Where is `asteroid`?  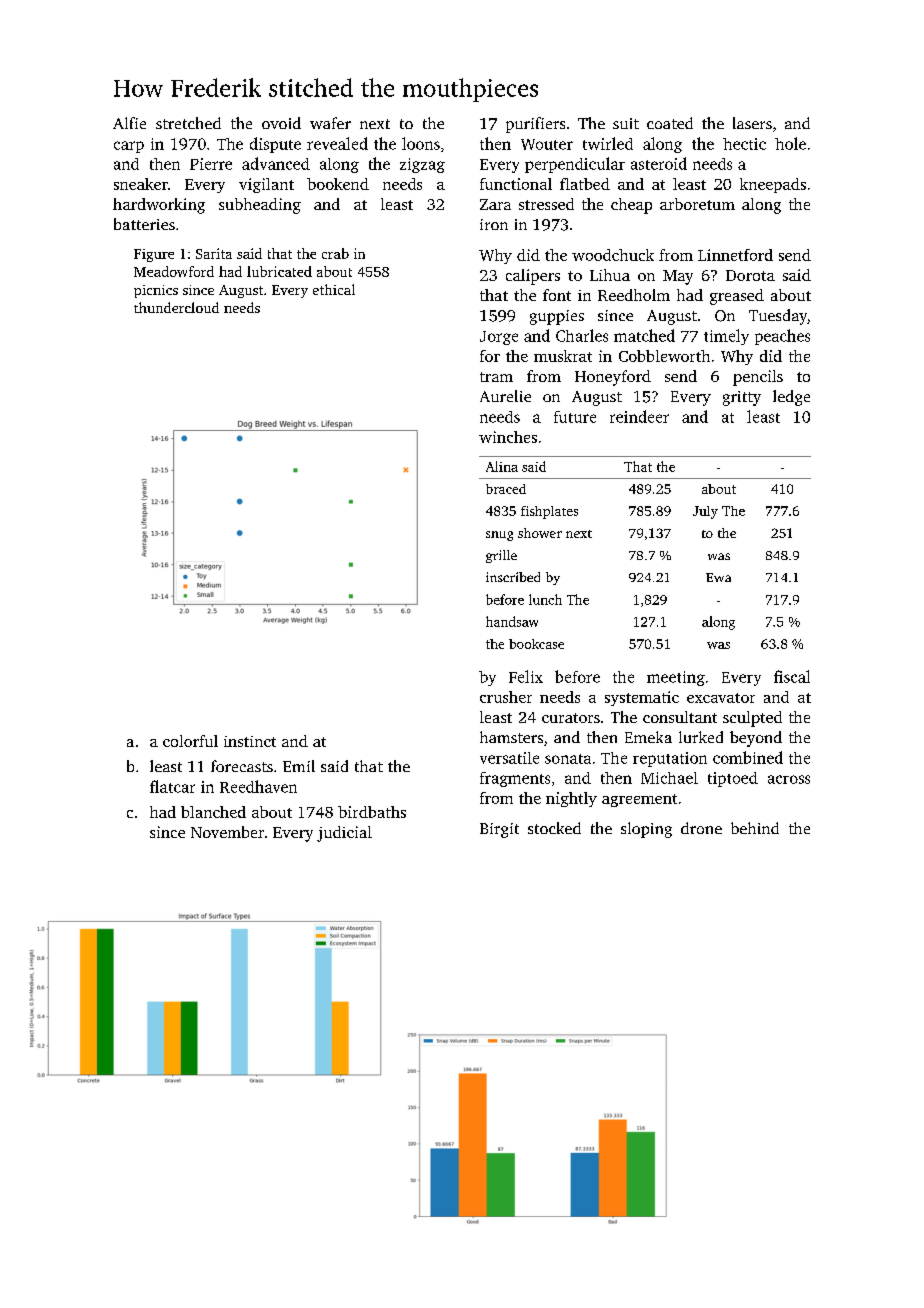
asteroid is located at coordinates (659, 163).
